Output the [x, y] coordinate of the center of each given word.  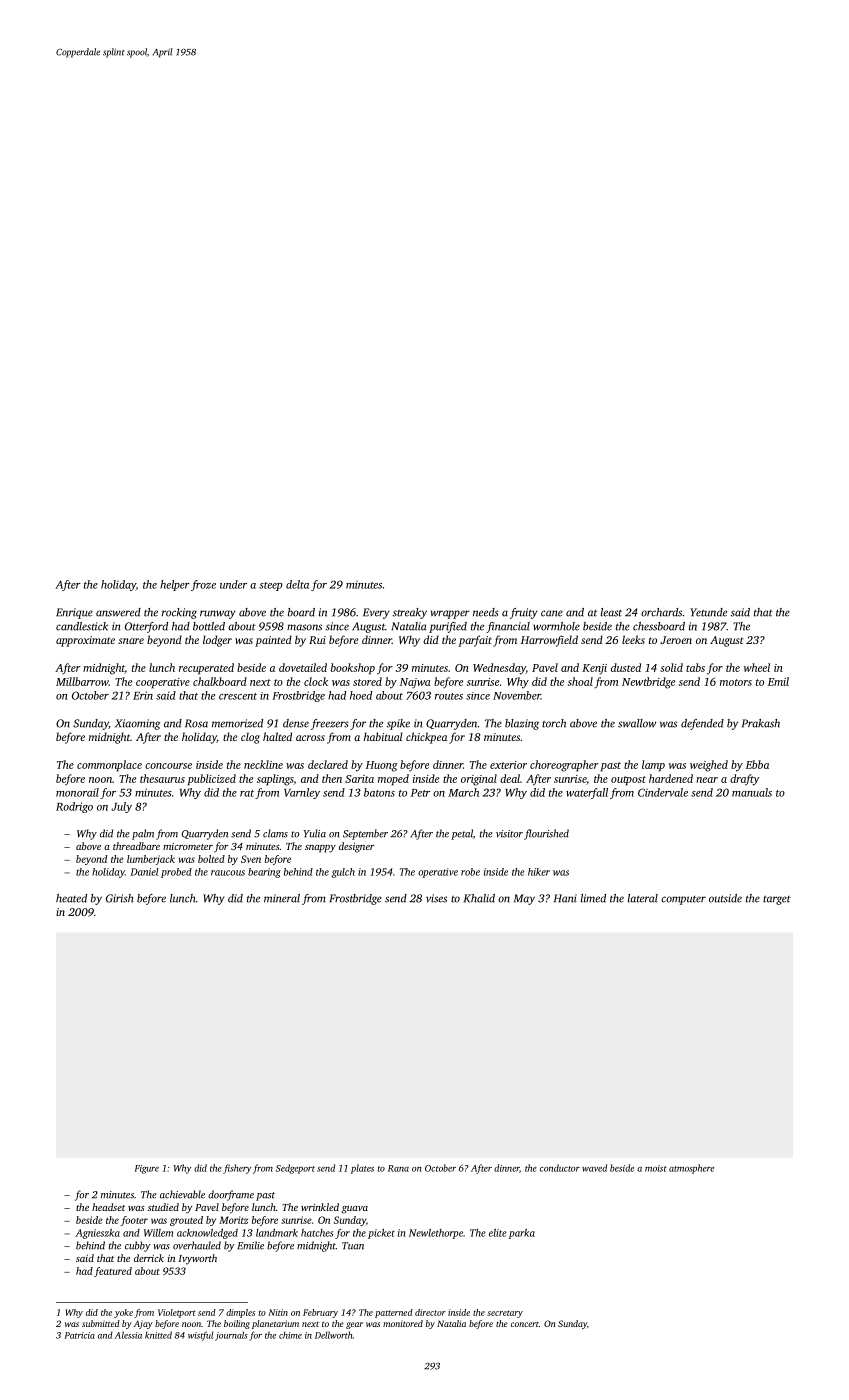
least [611, 612]
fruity [524, 613]
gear [354, 1325]
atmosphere [691, 1169]
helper [175, 585]
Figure [146, 1169]
